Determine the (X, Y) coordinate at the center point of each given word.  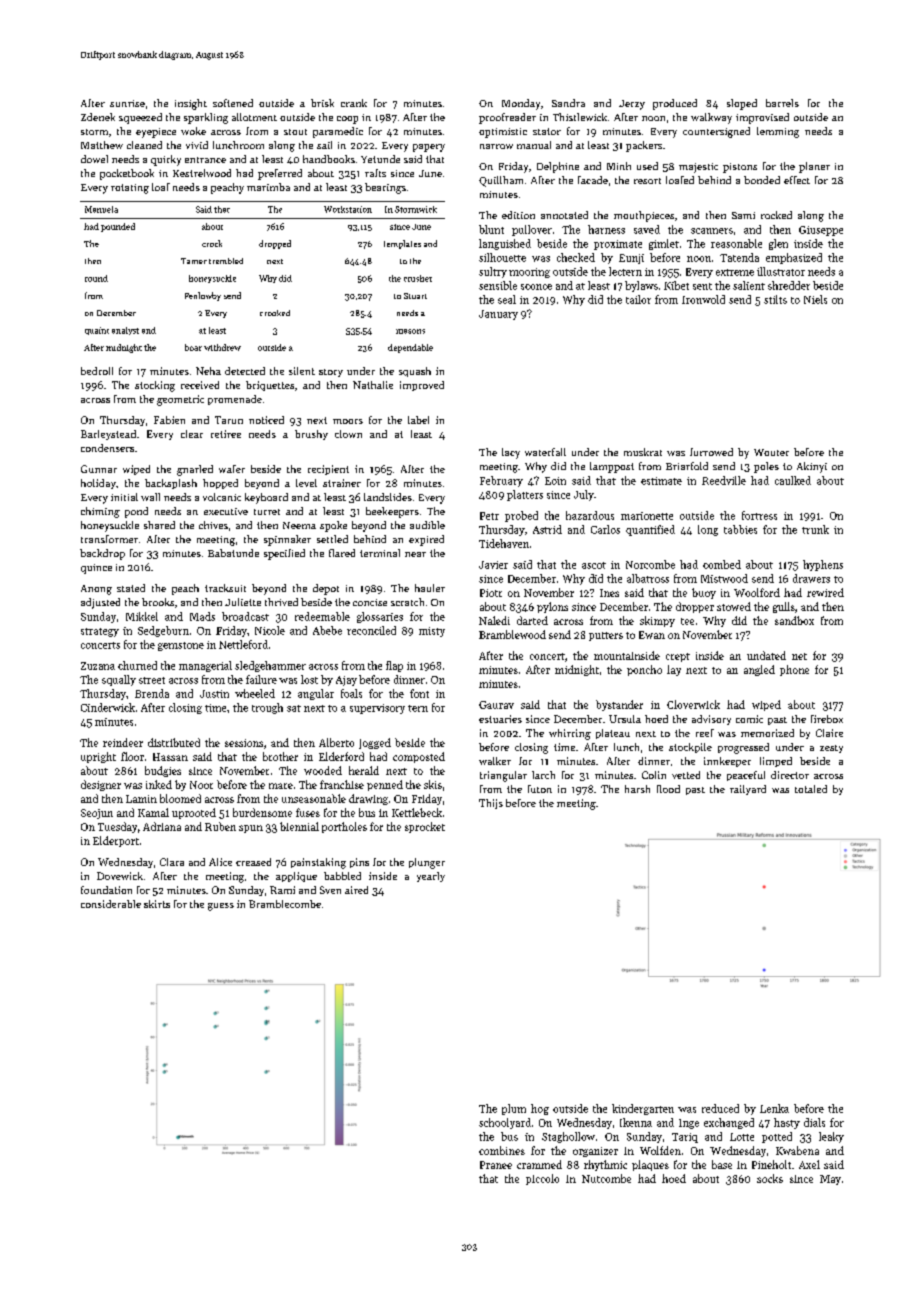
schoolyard (505, 1123)
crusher (418, 278)
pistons (740, 168)
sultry (493, 272)
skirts (157, 904)
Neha (208, 371)
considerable (111, 904)
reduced (720, 1108)
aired (356, 890)
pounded (118, 227)
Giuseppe (821, 231)
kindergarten (643, 1109)
